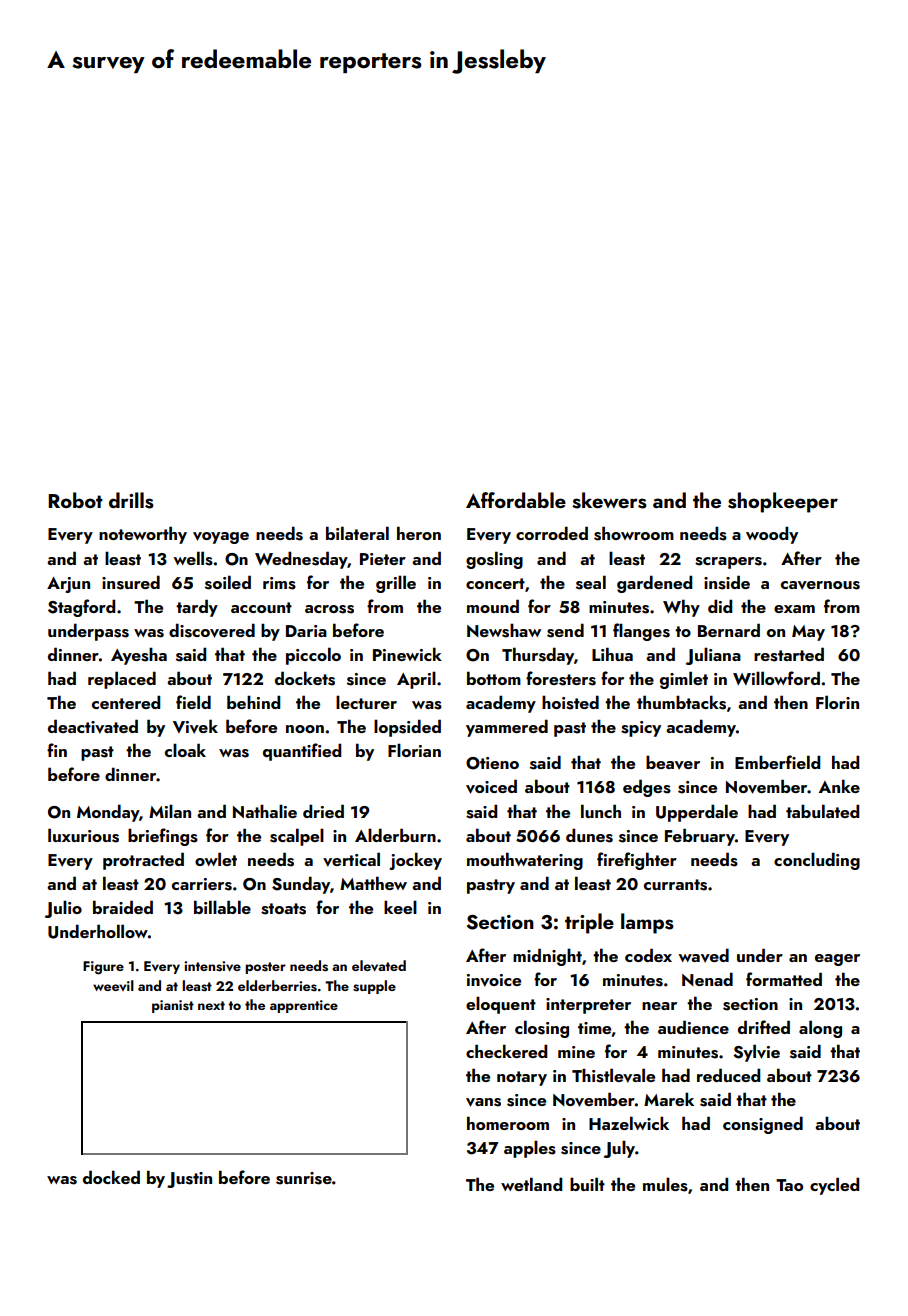 This screenshot has height=1316, width=908. I want to click on keel, so click(400, 907).
